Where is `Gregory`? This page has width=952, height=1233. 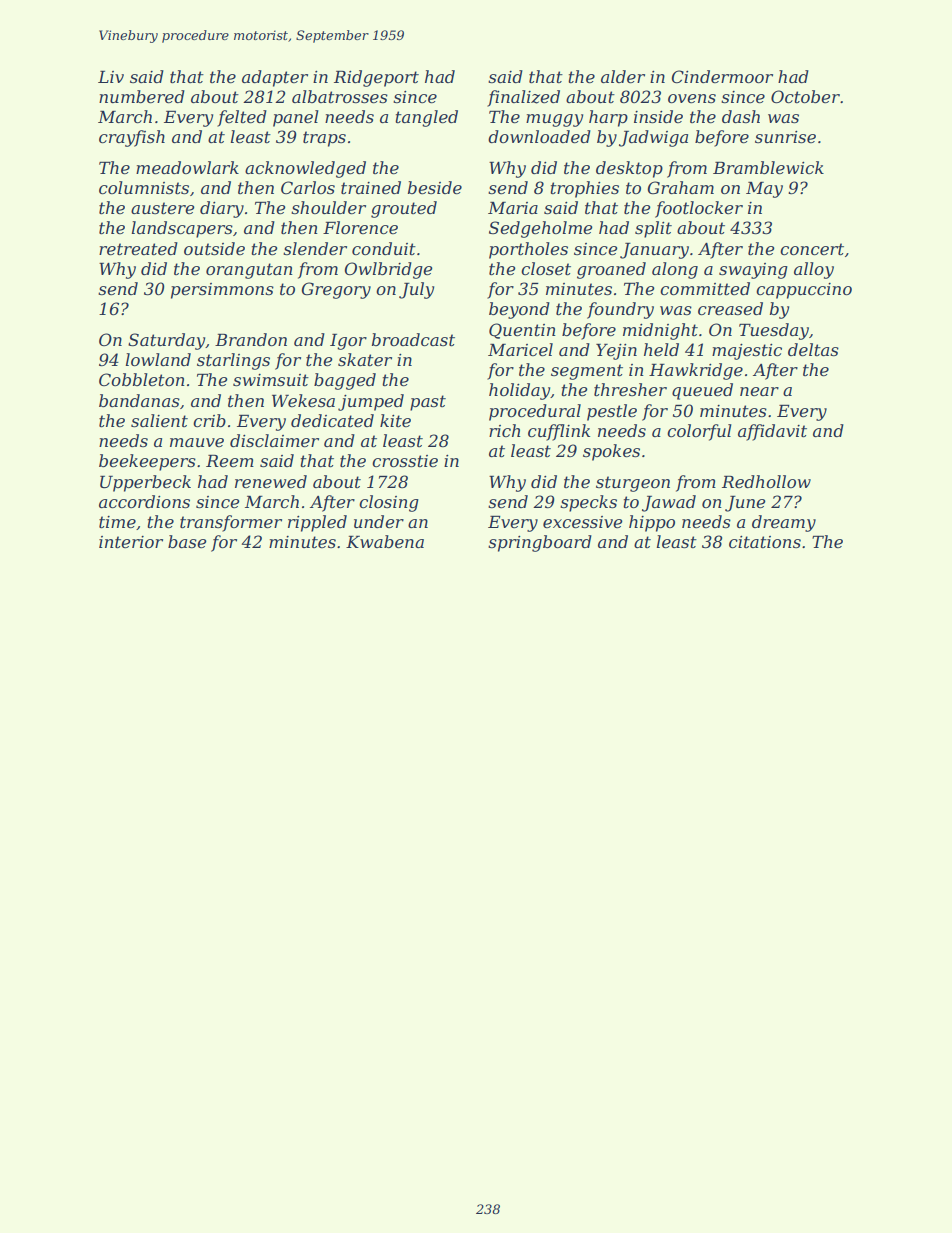 Gregory is located at coordinates (336, 290).
